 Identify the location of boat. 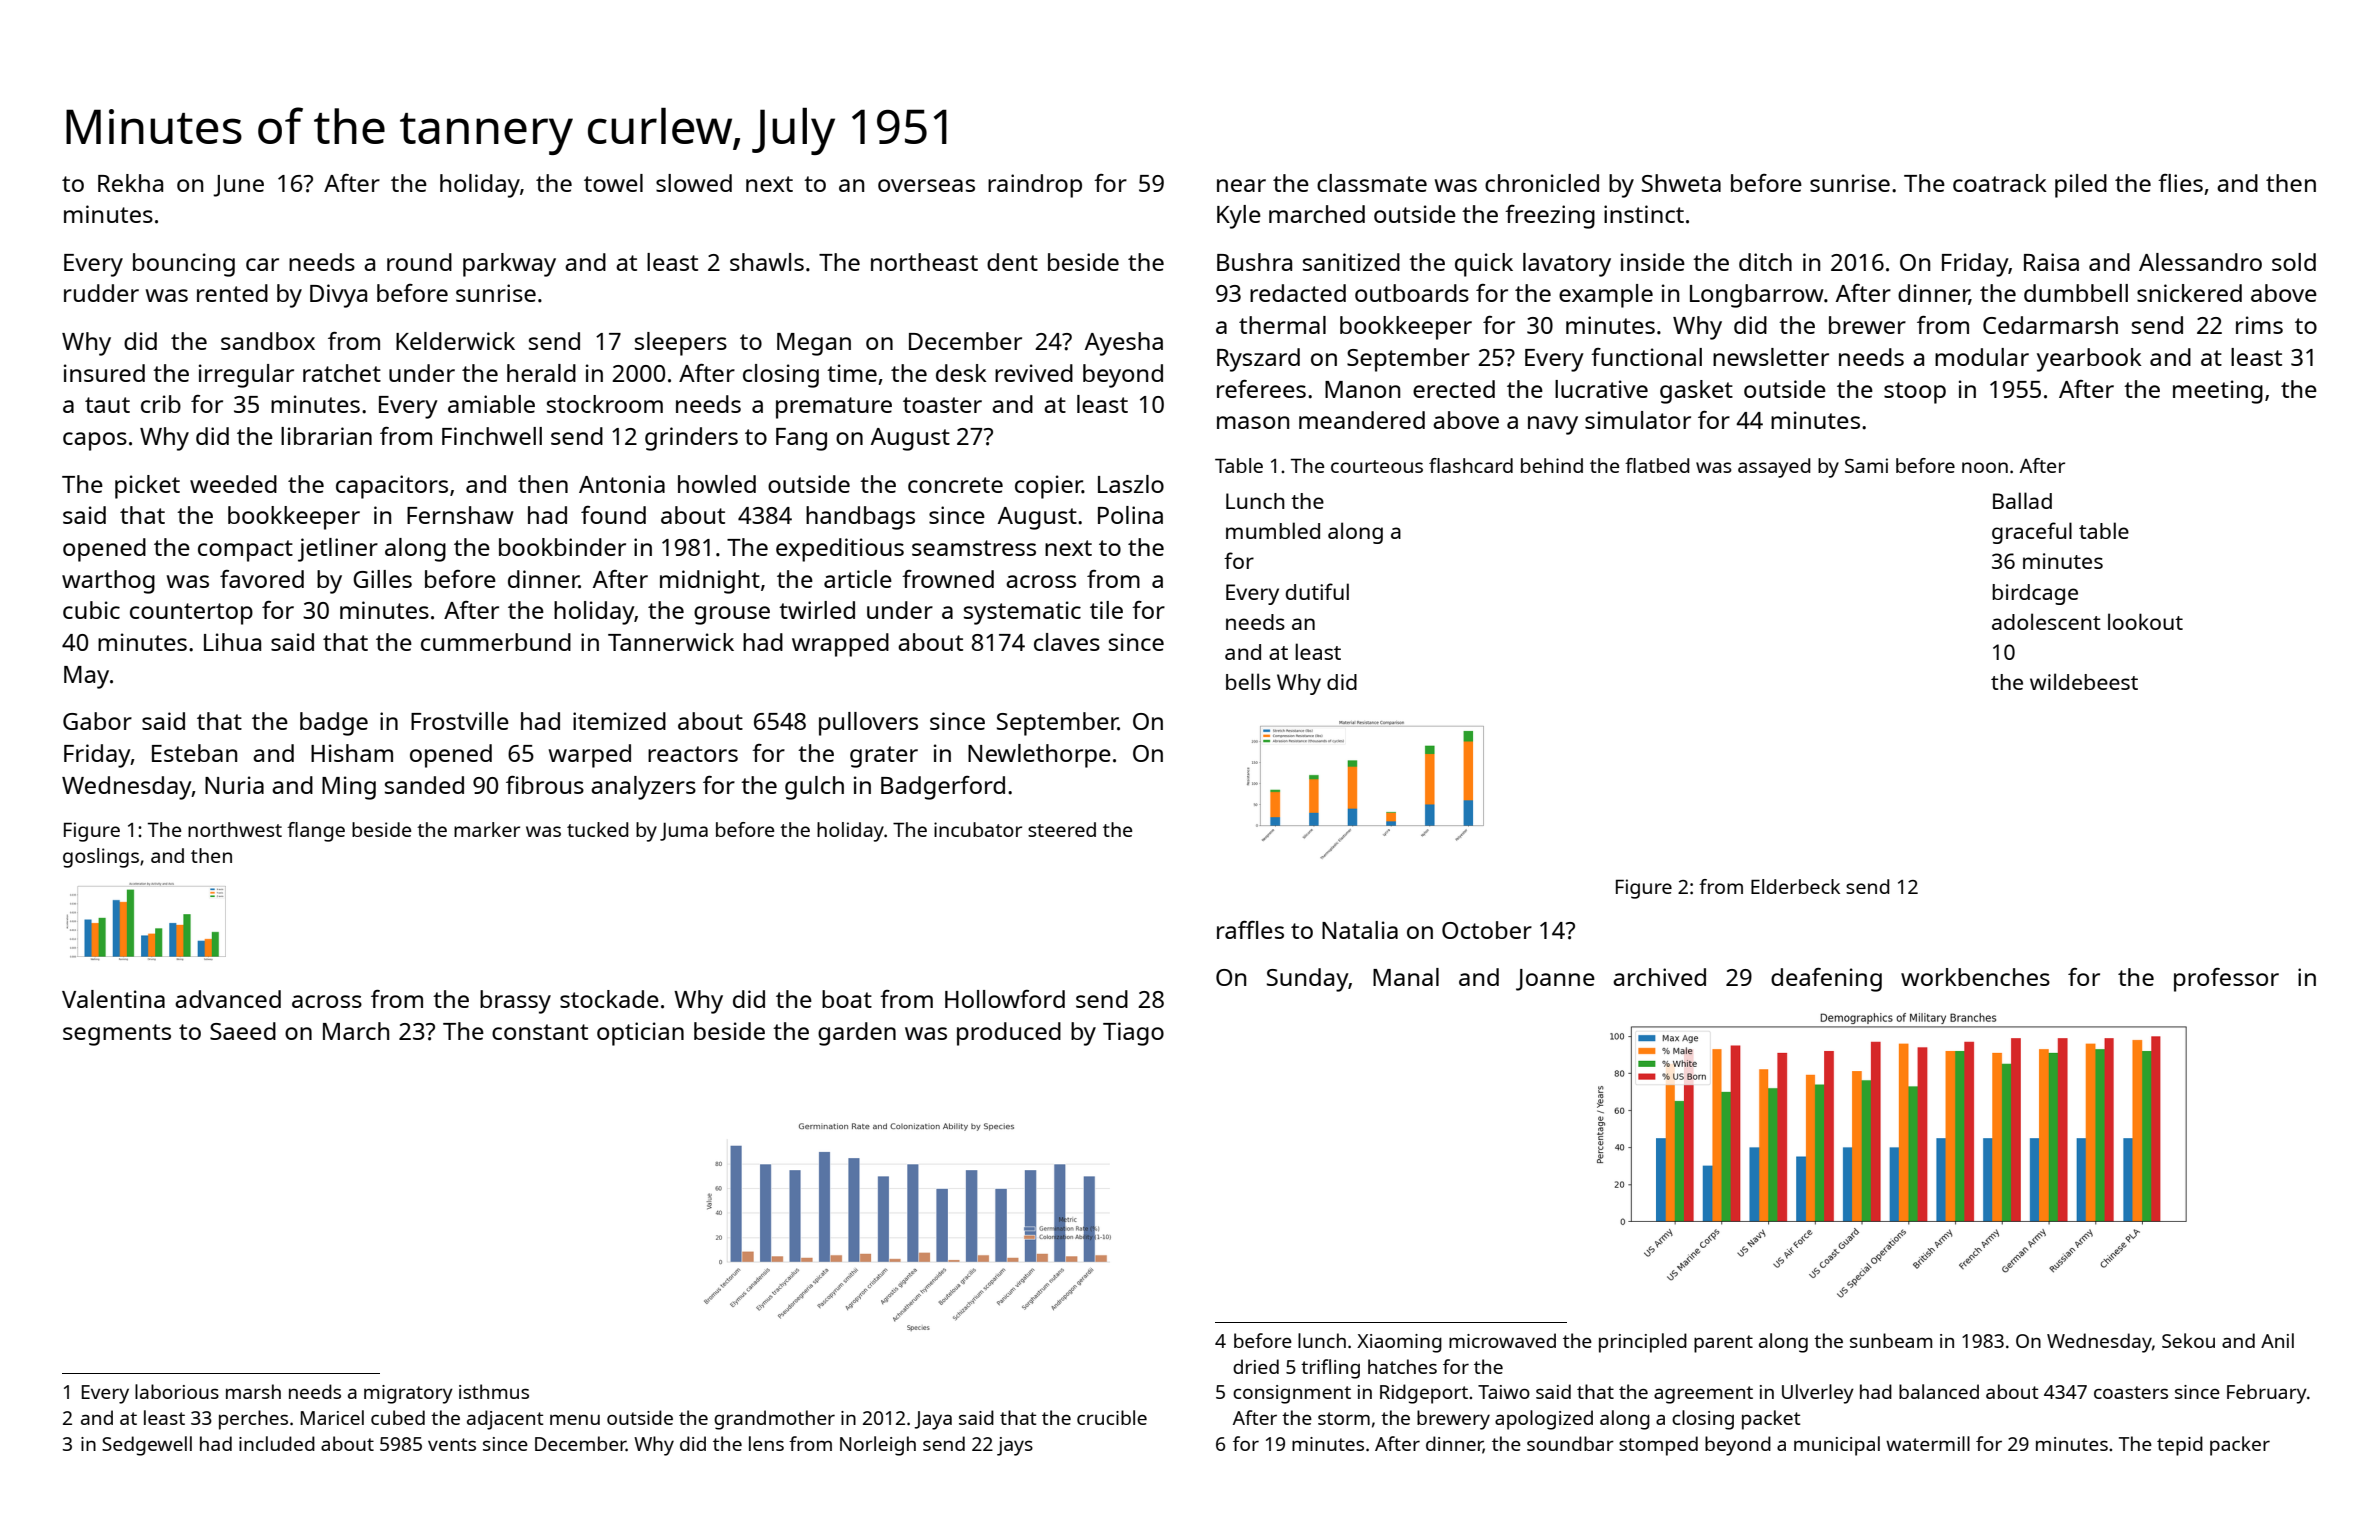
(847, 999).
